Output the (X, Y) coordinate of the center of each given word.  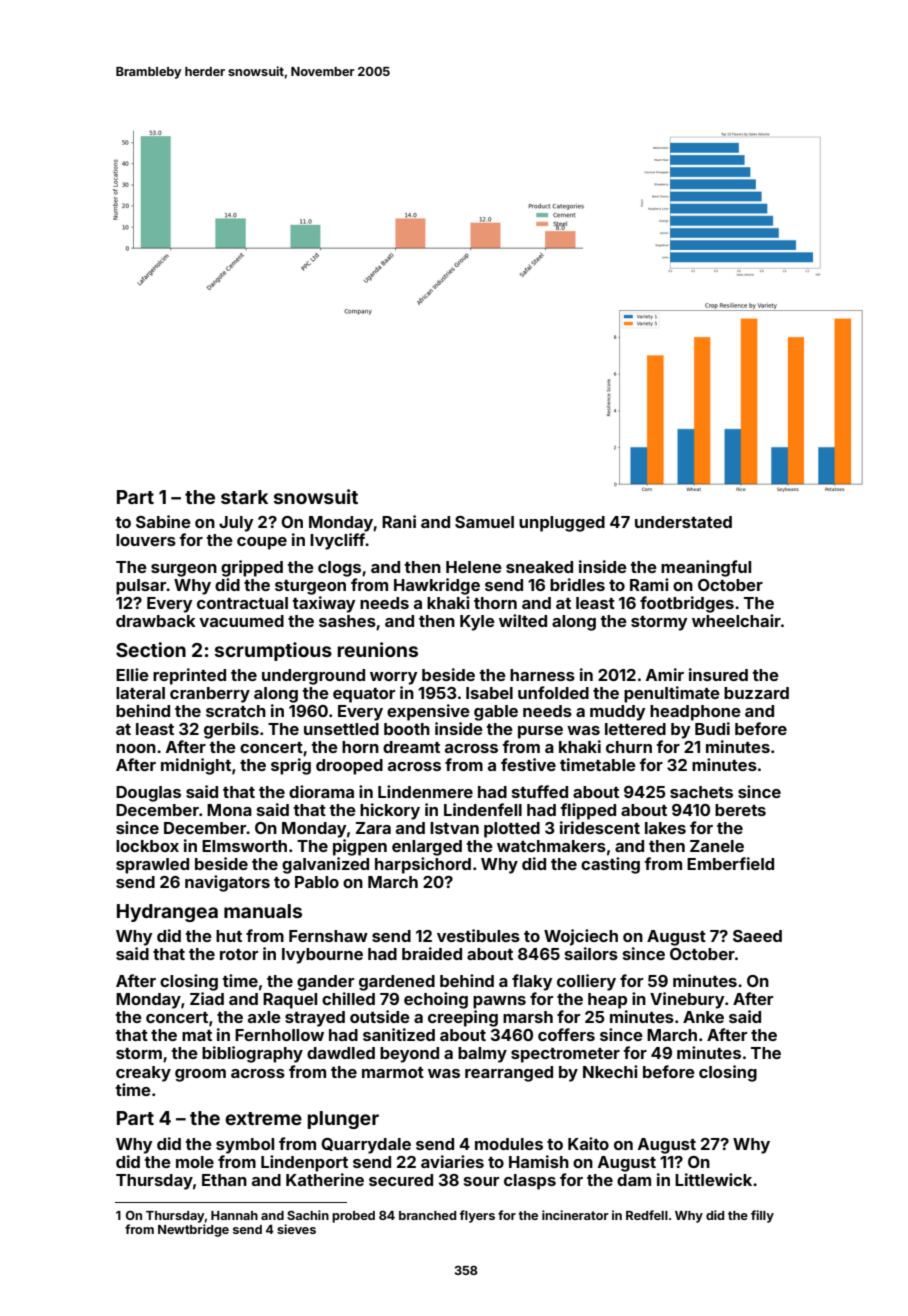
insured (718, 674)
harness (542, 675)
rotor (239, 954)
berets (740, 810)
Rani (399, 521)
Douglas (148, 794)
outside (380, 1016)
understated (683, 522)
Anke (703, 1017)
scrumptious (273, 651)
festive (528, 764)
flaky (532, 982)
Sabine (163, 521)
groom (200, 1075)
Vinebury (687, 1000)
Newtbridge (193, 1230)
